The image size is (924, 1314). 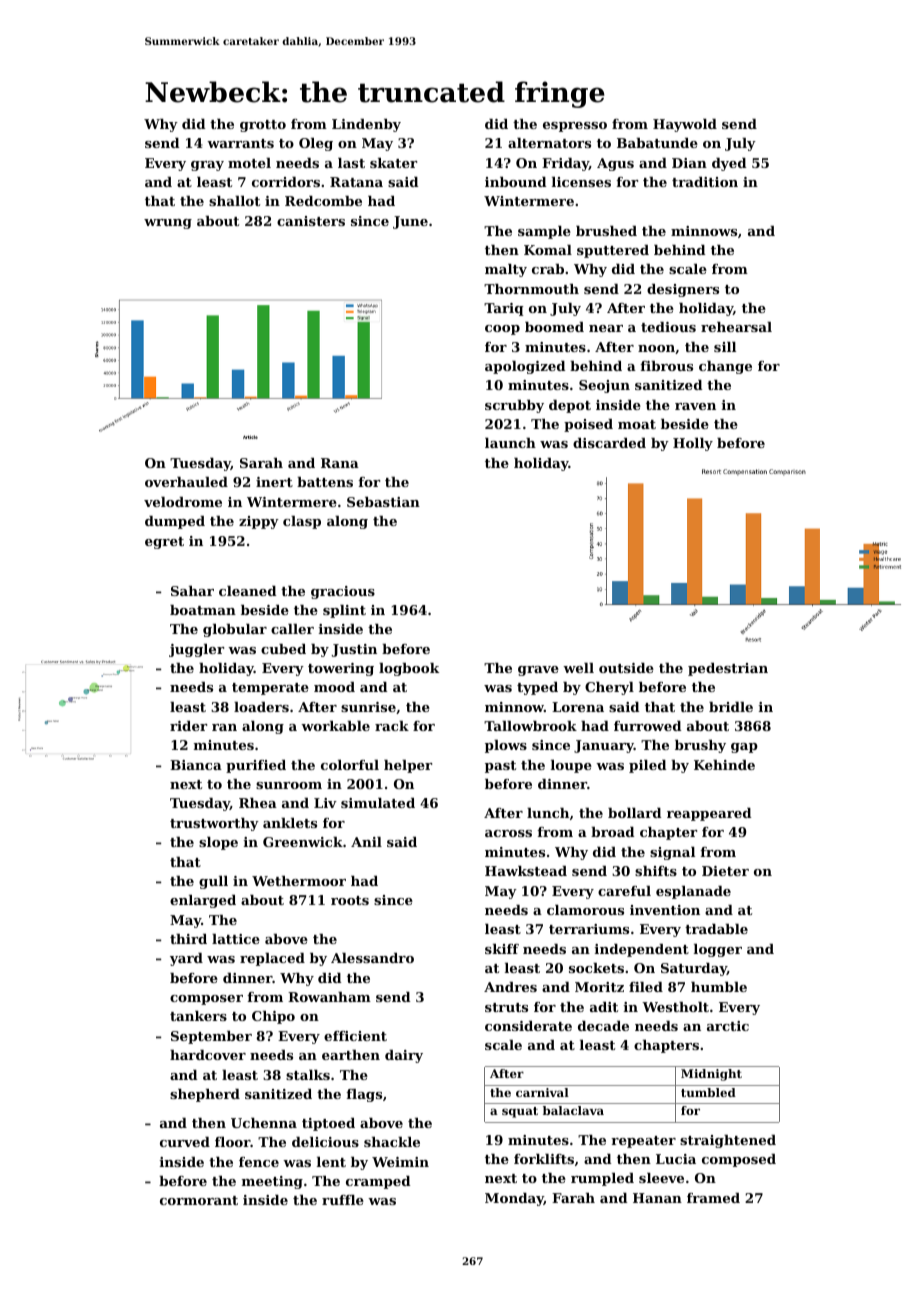 I want to click on Greenwick, so click(x=303, y=842).
